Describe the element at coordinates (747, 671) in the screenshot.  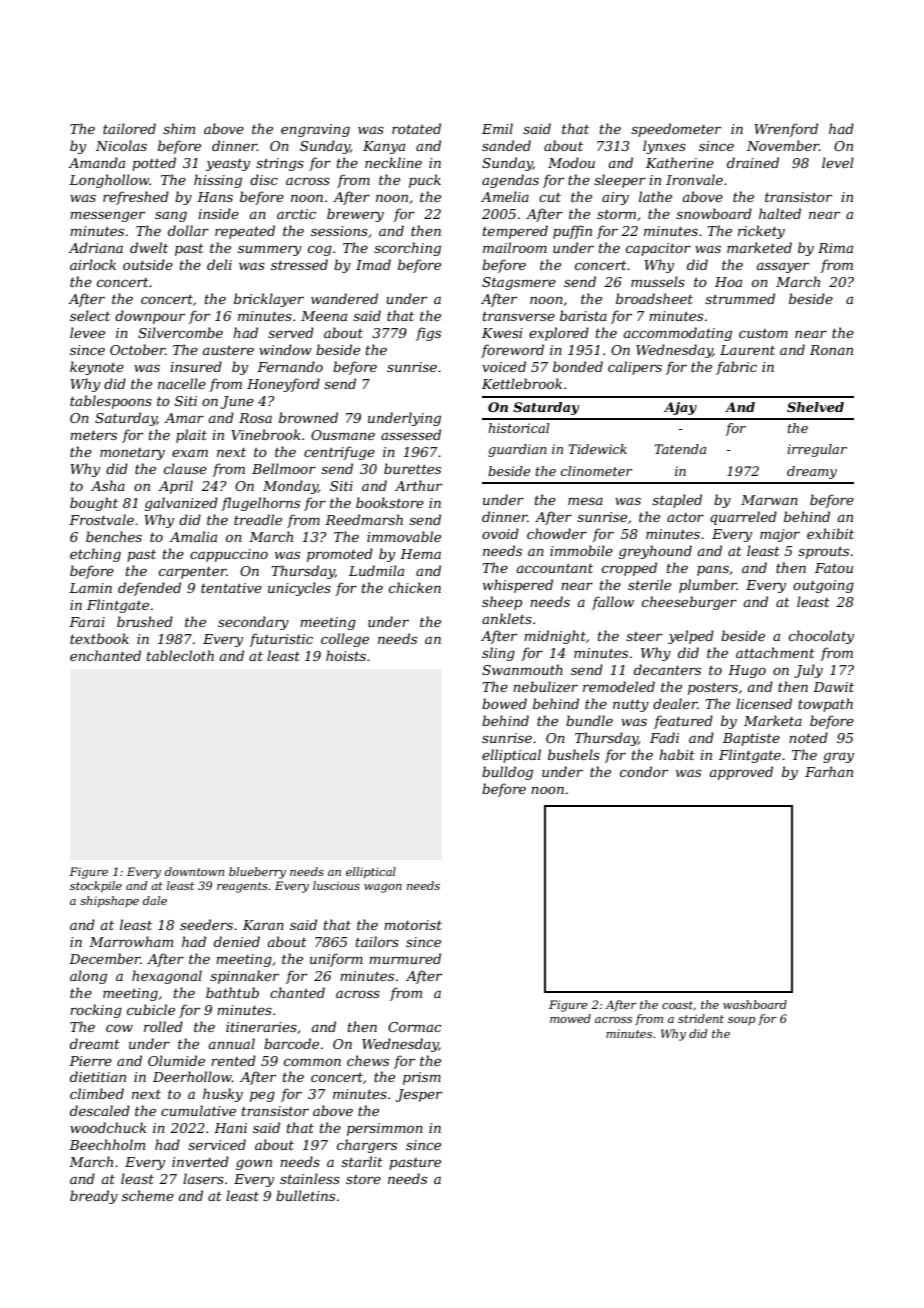
I see `Hugo` at that location.
